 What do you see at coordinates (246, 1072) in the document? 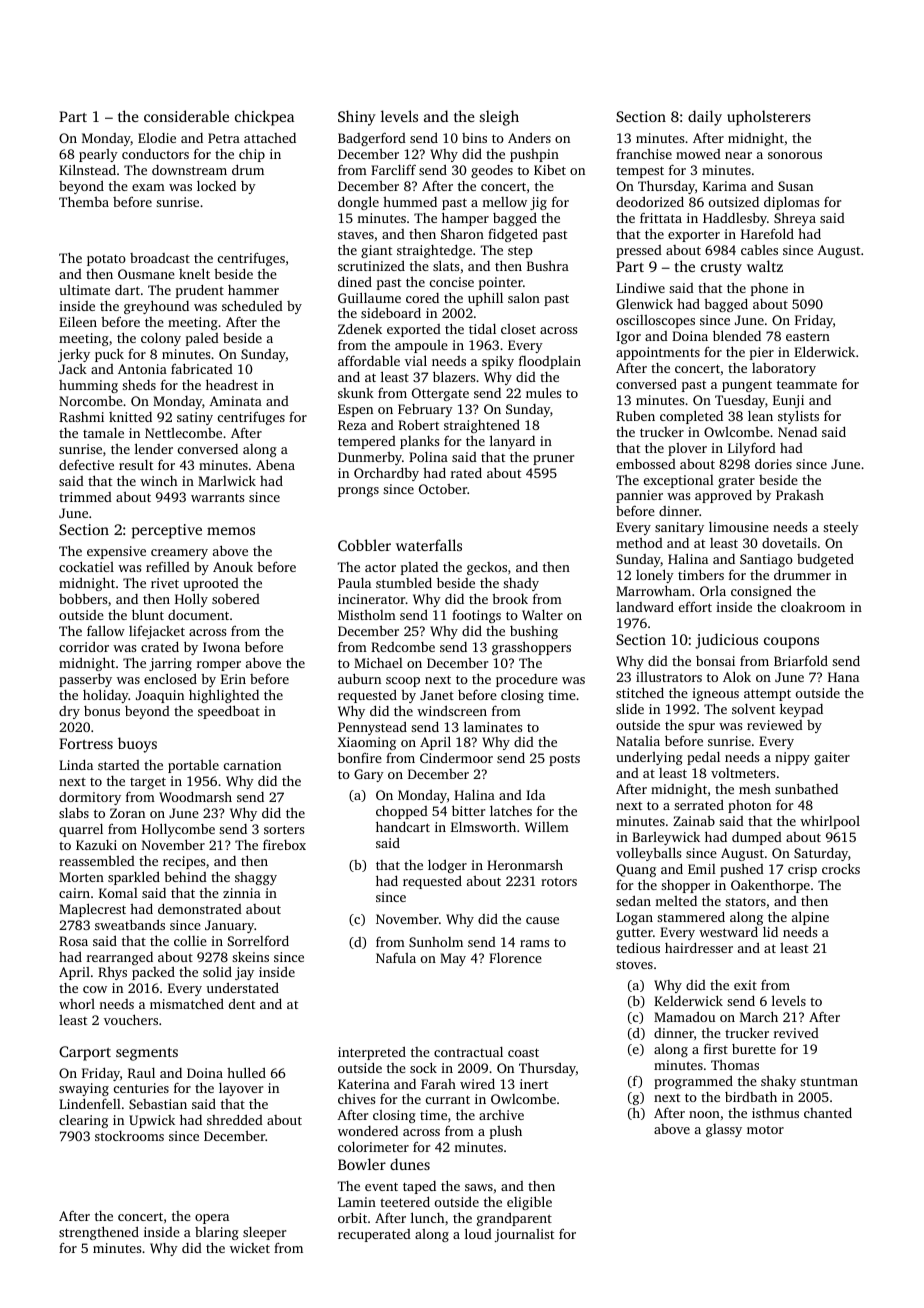
I see `hulled` at bounding box center [246, 1072].
